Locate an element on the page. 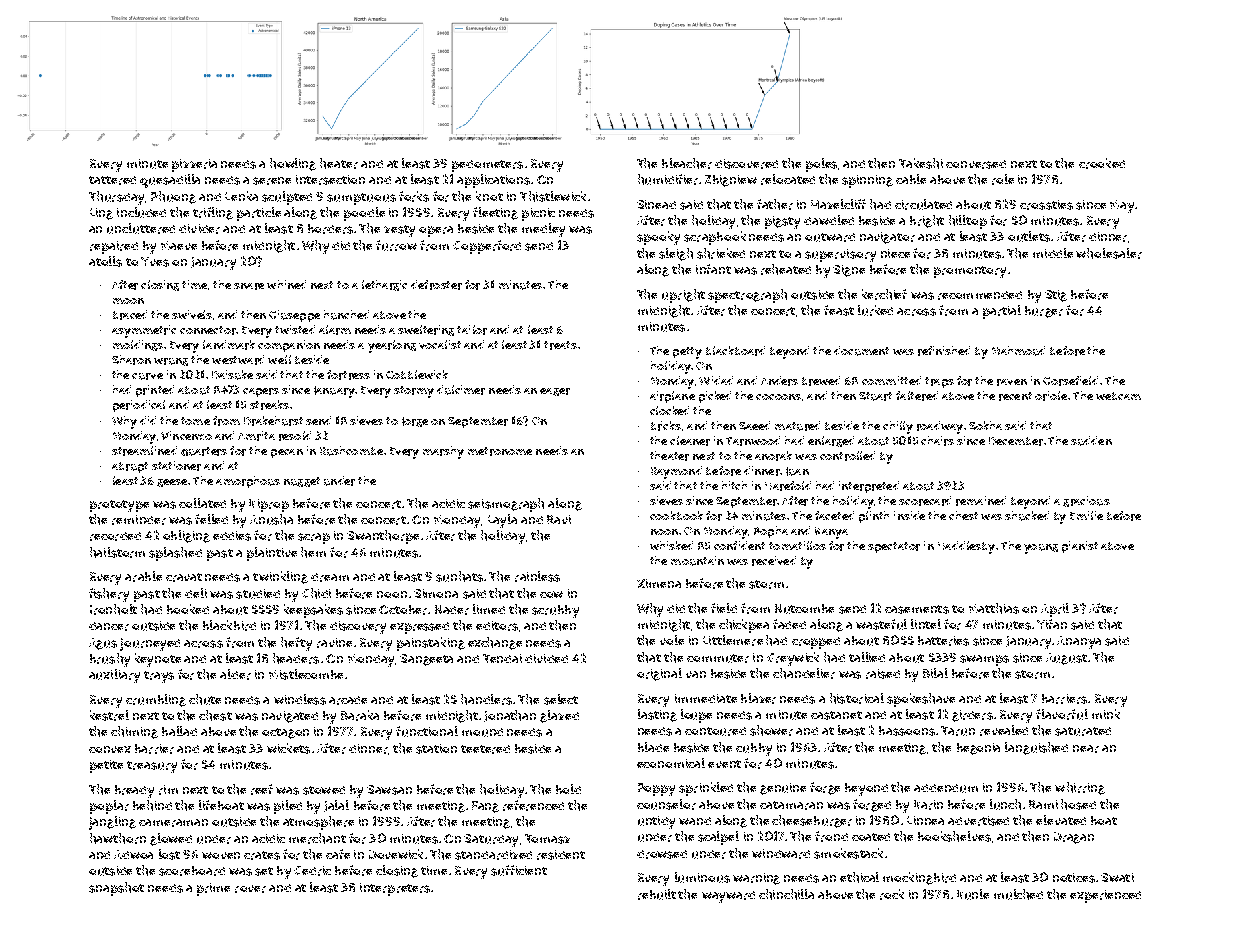 This page has width=1233, height=952. remained is located at coordinates (981, 501).
